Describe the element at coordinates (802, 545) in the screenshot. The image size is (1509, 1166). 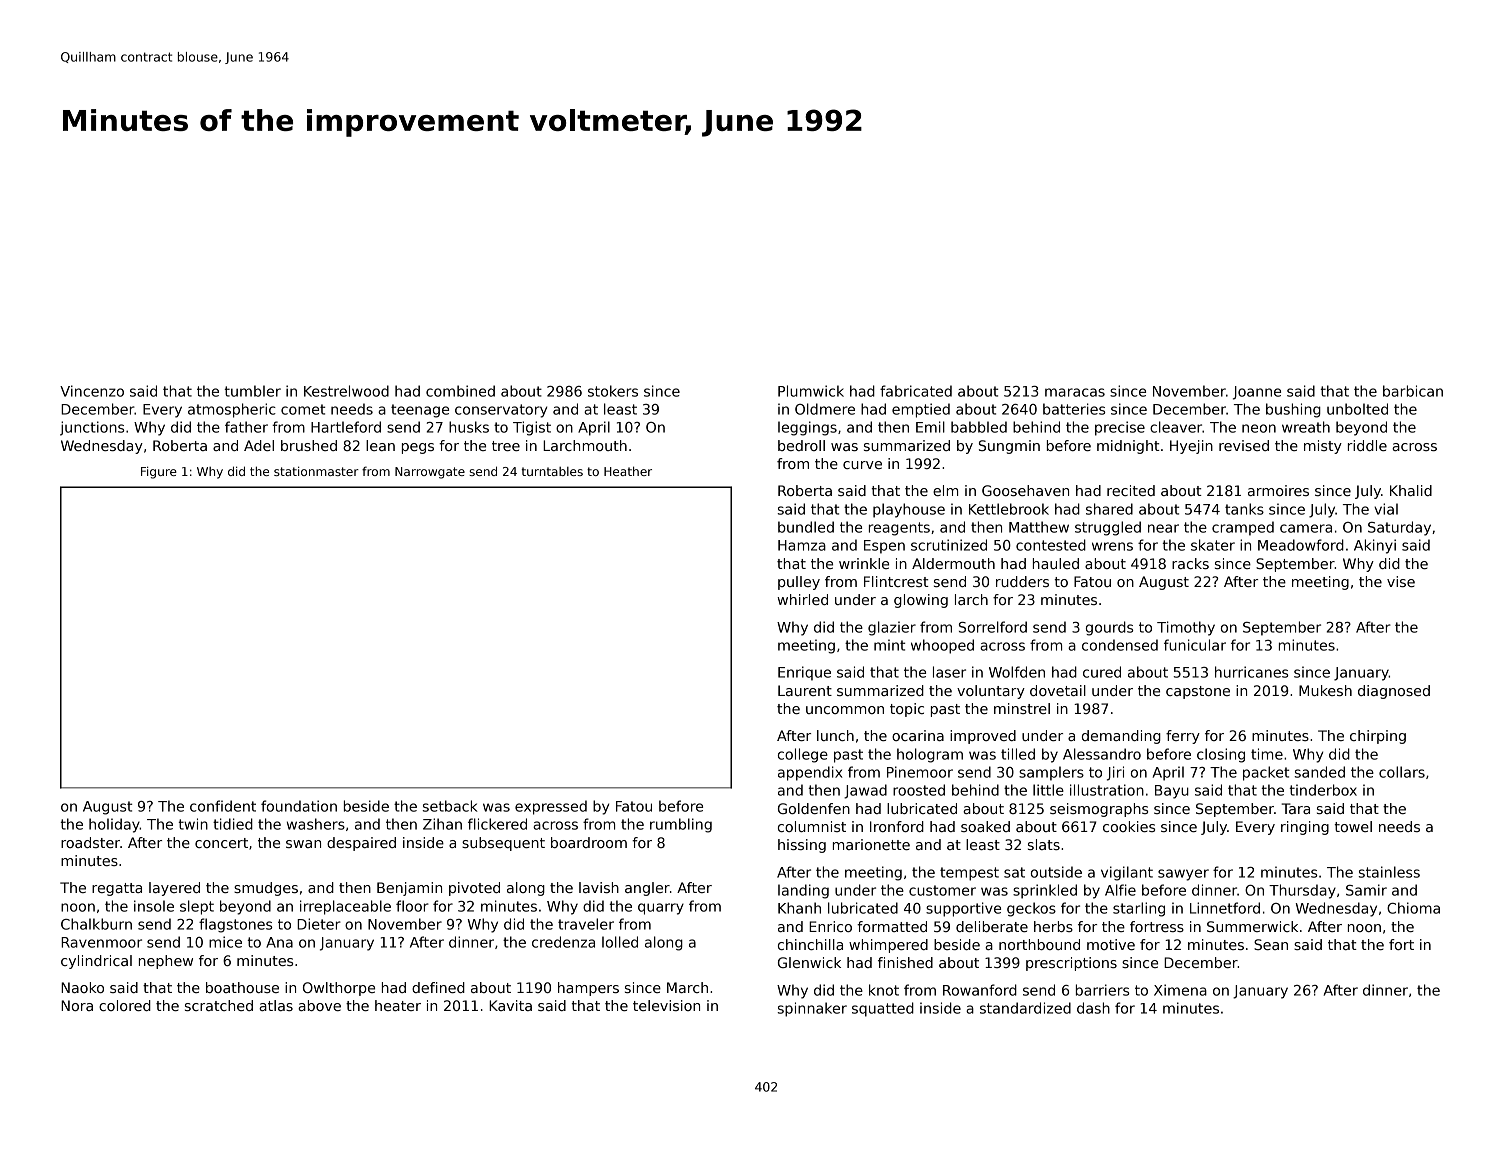
I see `Hamza` at that location.
